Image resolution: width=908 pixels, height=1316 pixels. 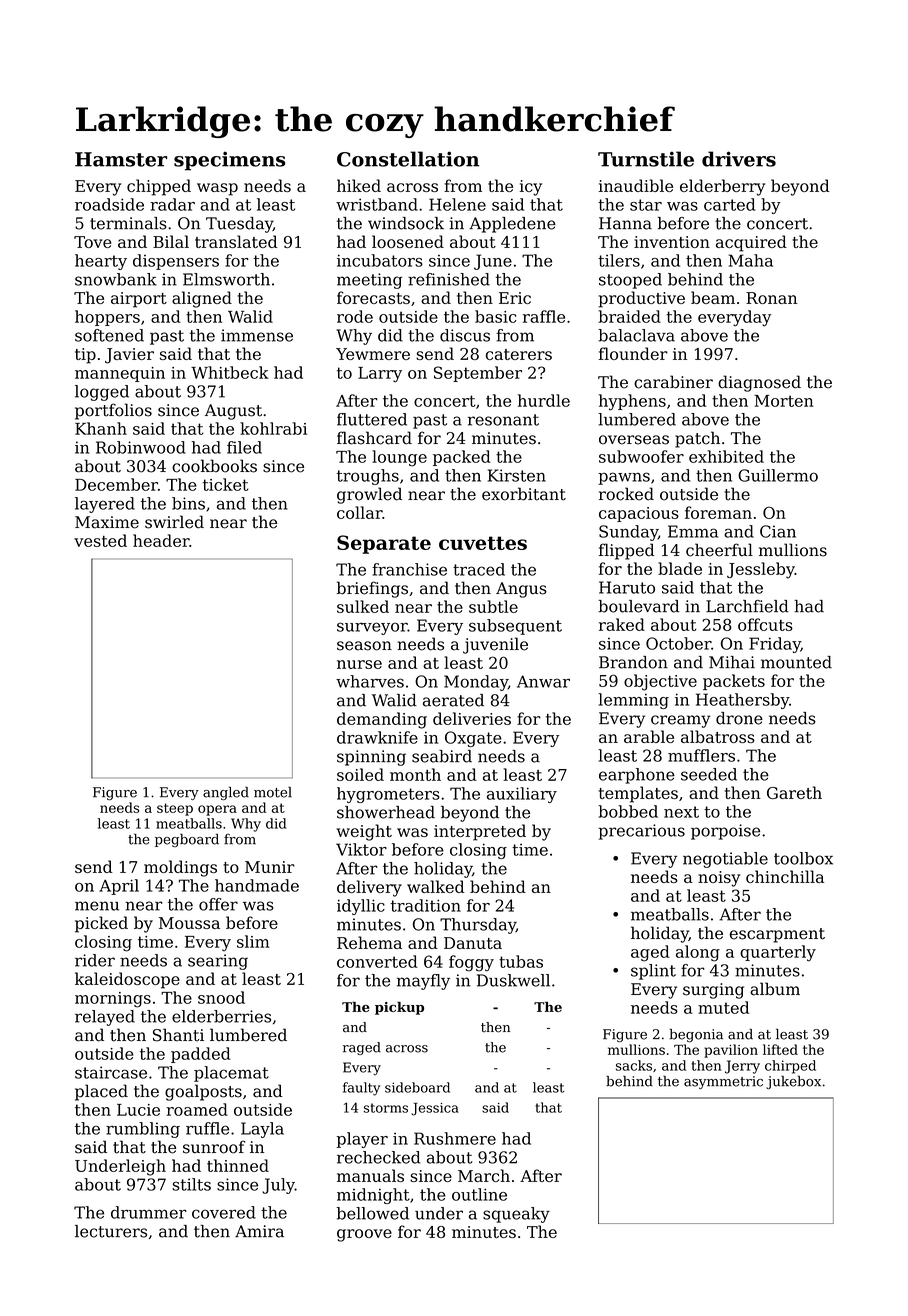 What do you see at coordinates (449, 279) in the screenshot?
I see `refinished` at bounding box center [449, 279].
